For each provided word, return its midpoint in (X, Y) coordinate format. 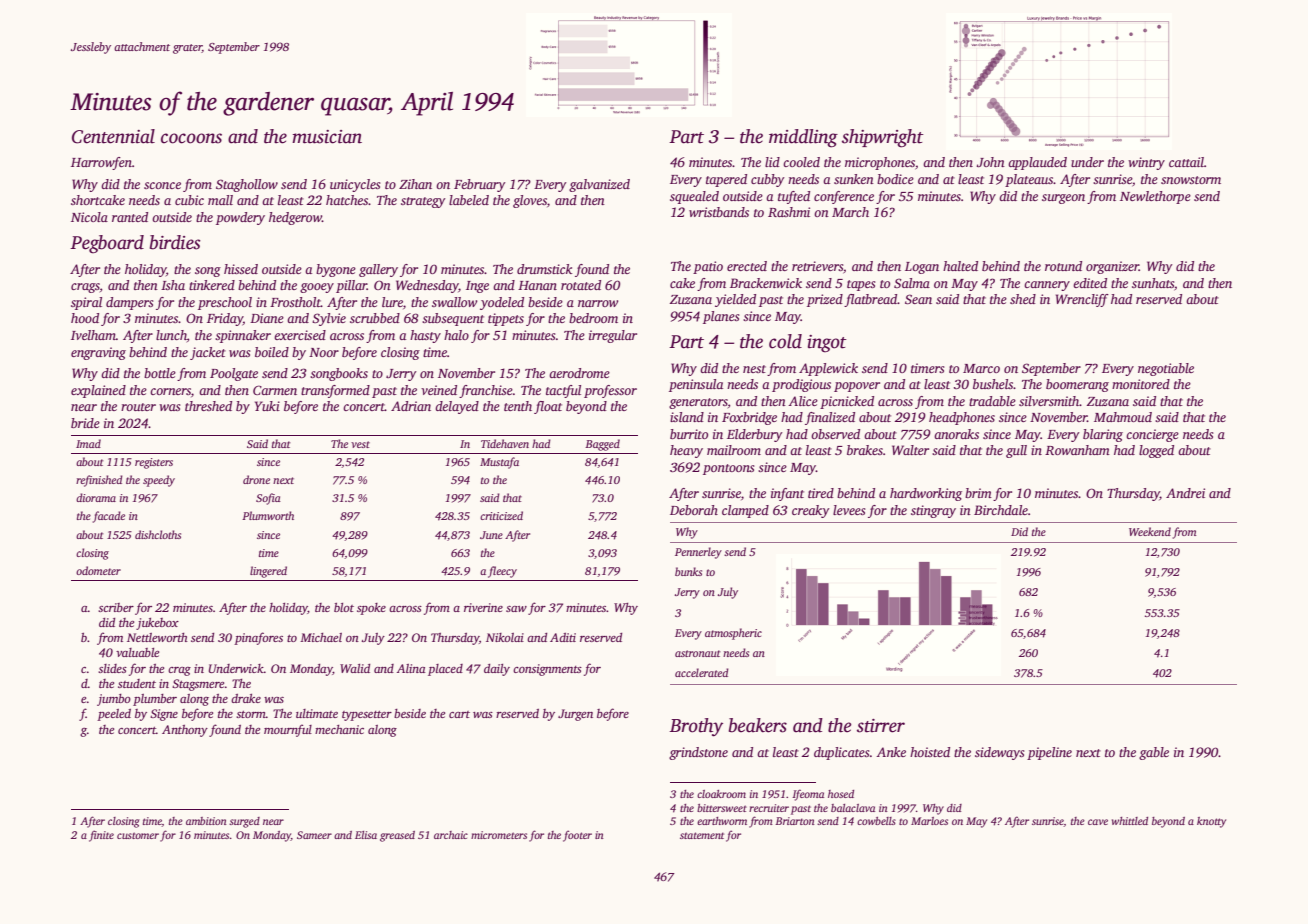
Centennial (113, 136)
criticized (501, 515)
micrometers (499, 835)
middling (803, 138)
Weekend (1150, 531)
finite (101, 836)
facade (109, 517)
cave (1098, 822)
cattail (1186, 162)
